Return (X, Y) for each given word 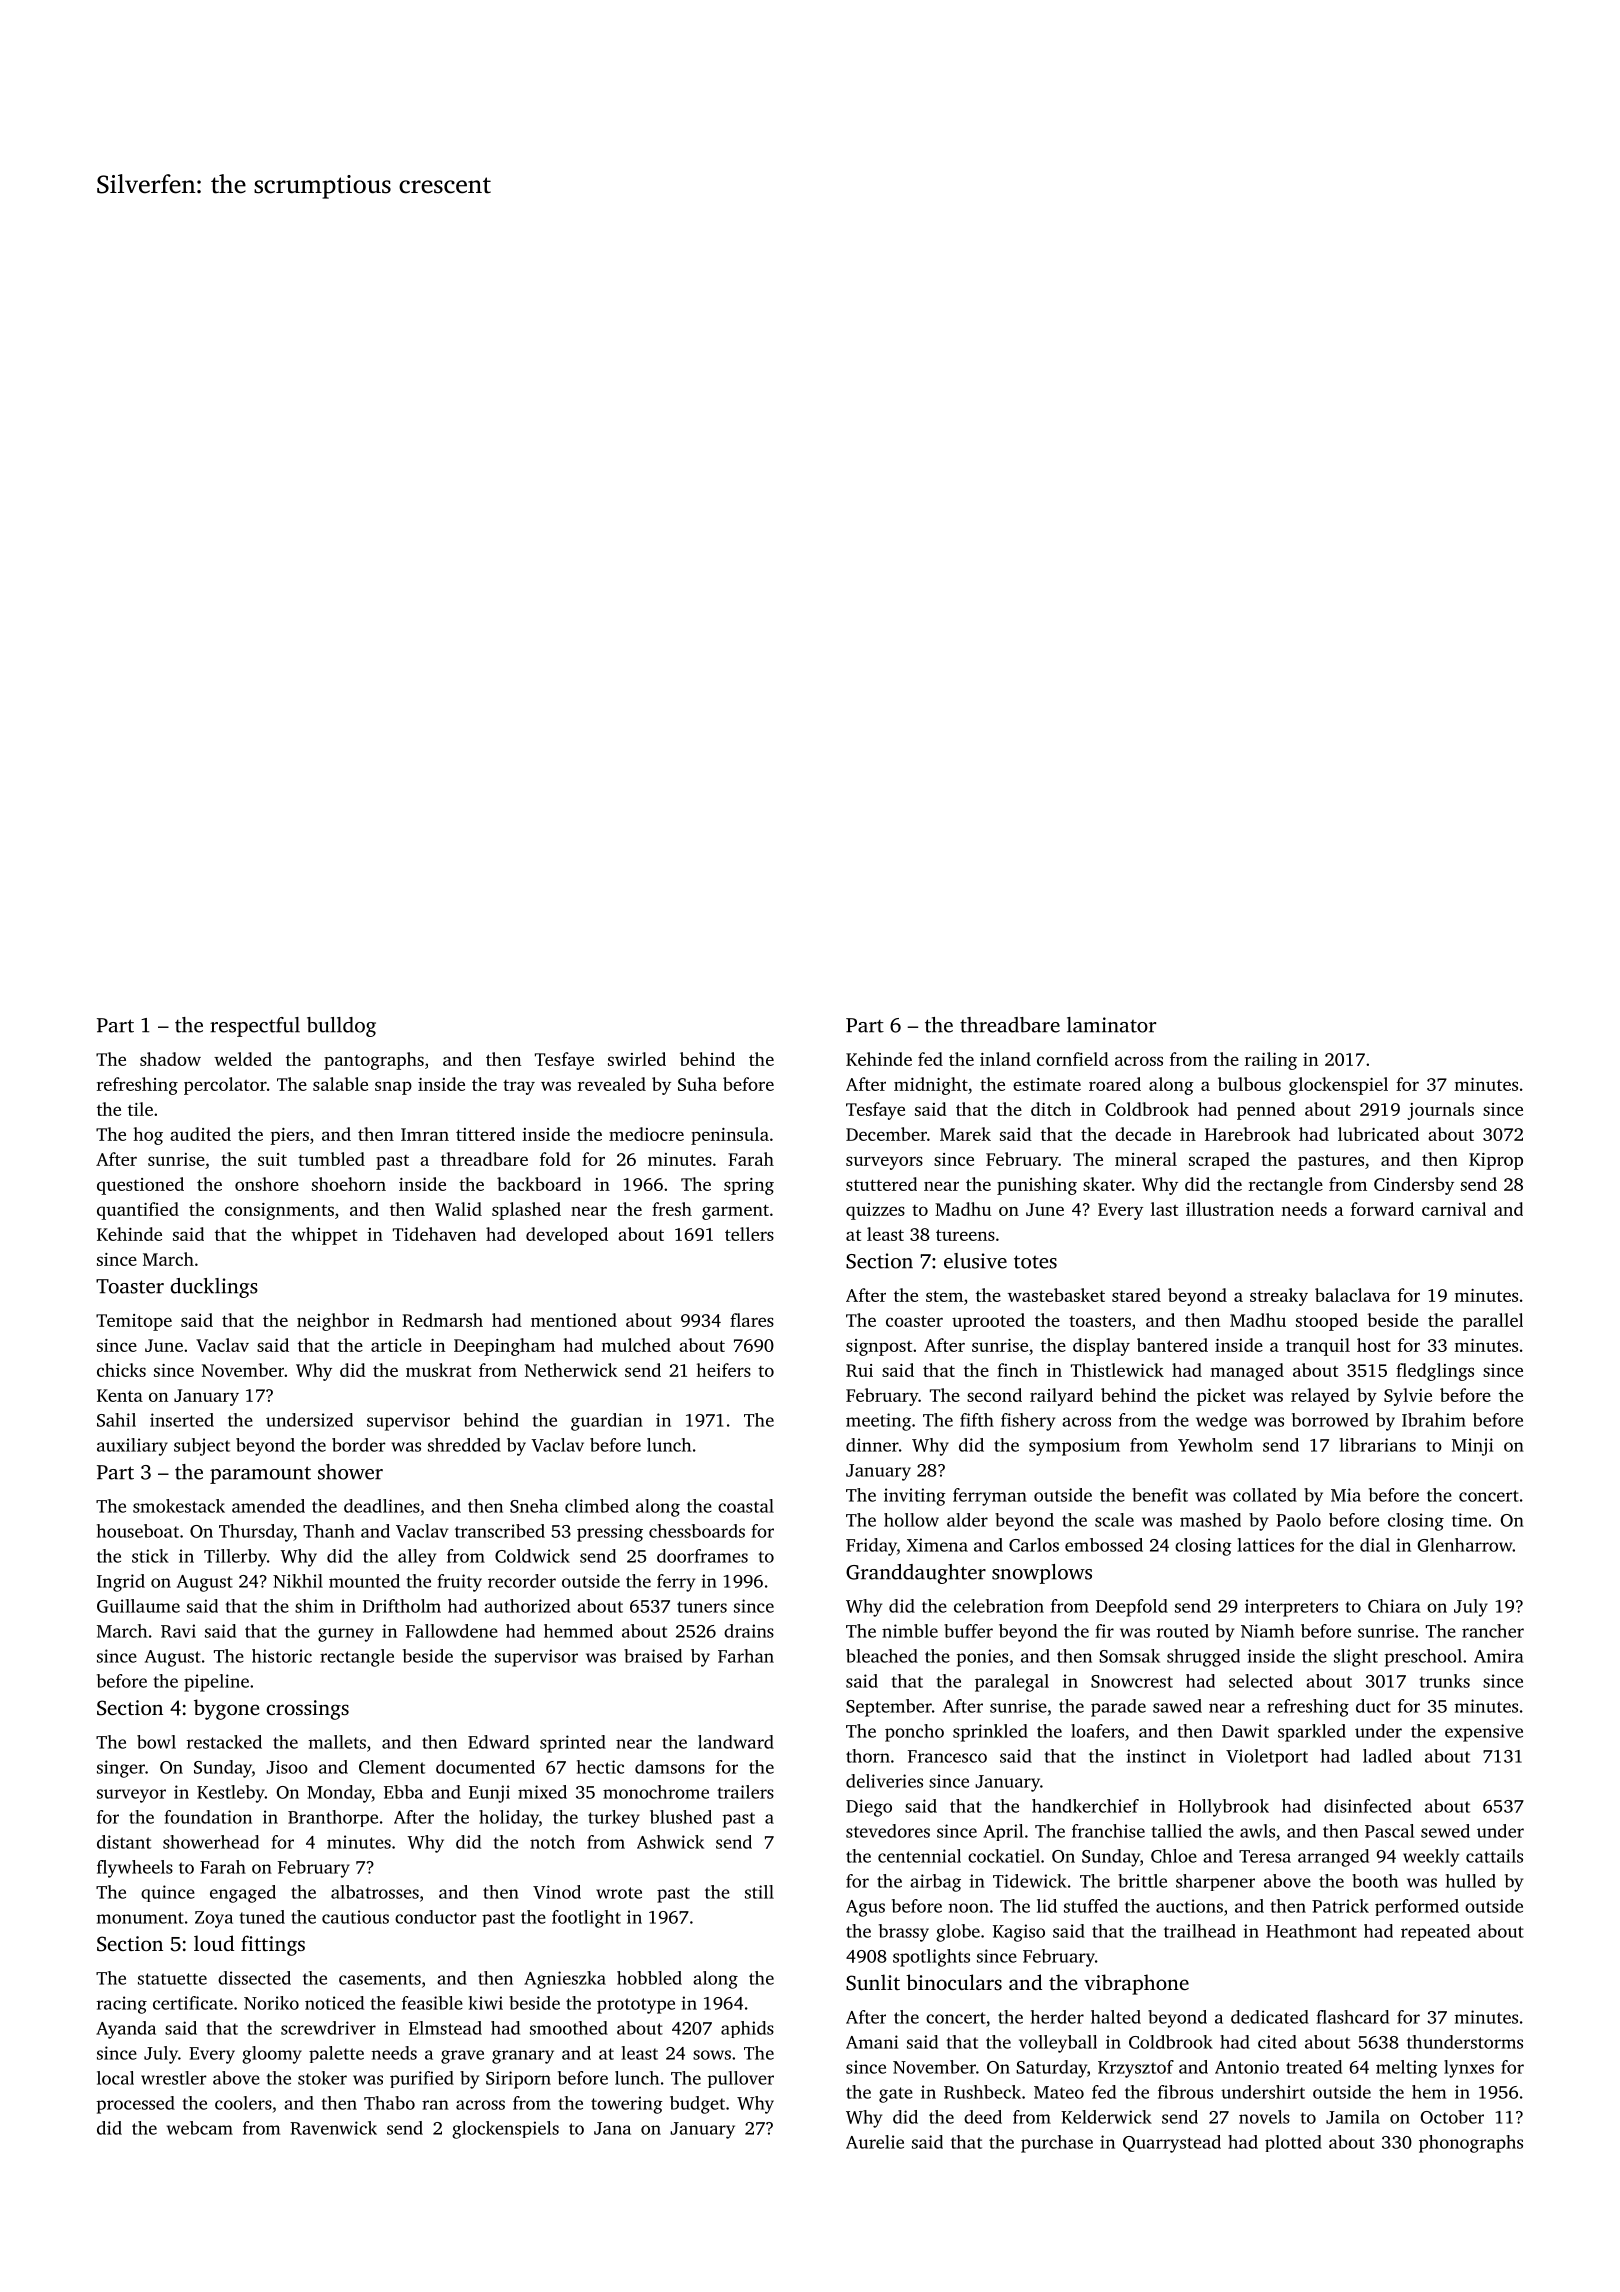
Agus (865, 1908)
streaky (1279, 1297)
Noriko (271, 2003)
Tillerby (235, 1558)
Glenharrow (1465, 1545)
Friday (871, 1547)
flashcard (1352, 2017)
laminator (1111, 1025)
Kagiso (1019, 1933)
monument (140, 1918)
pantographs (374, 1061)
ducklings (214, 1288)
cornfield (1073, 1059)
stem (944, 1296)
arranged (1333, 1858)
